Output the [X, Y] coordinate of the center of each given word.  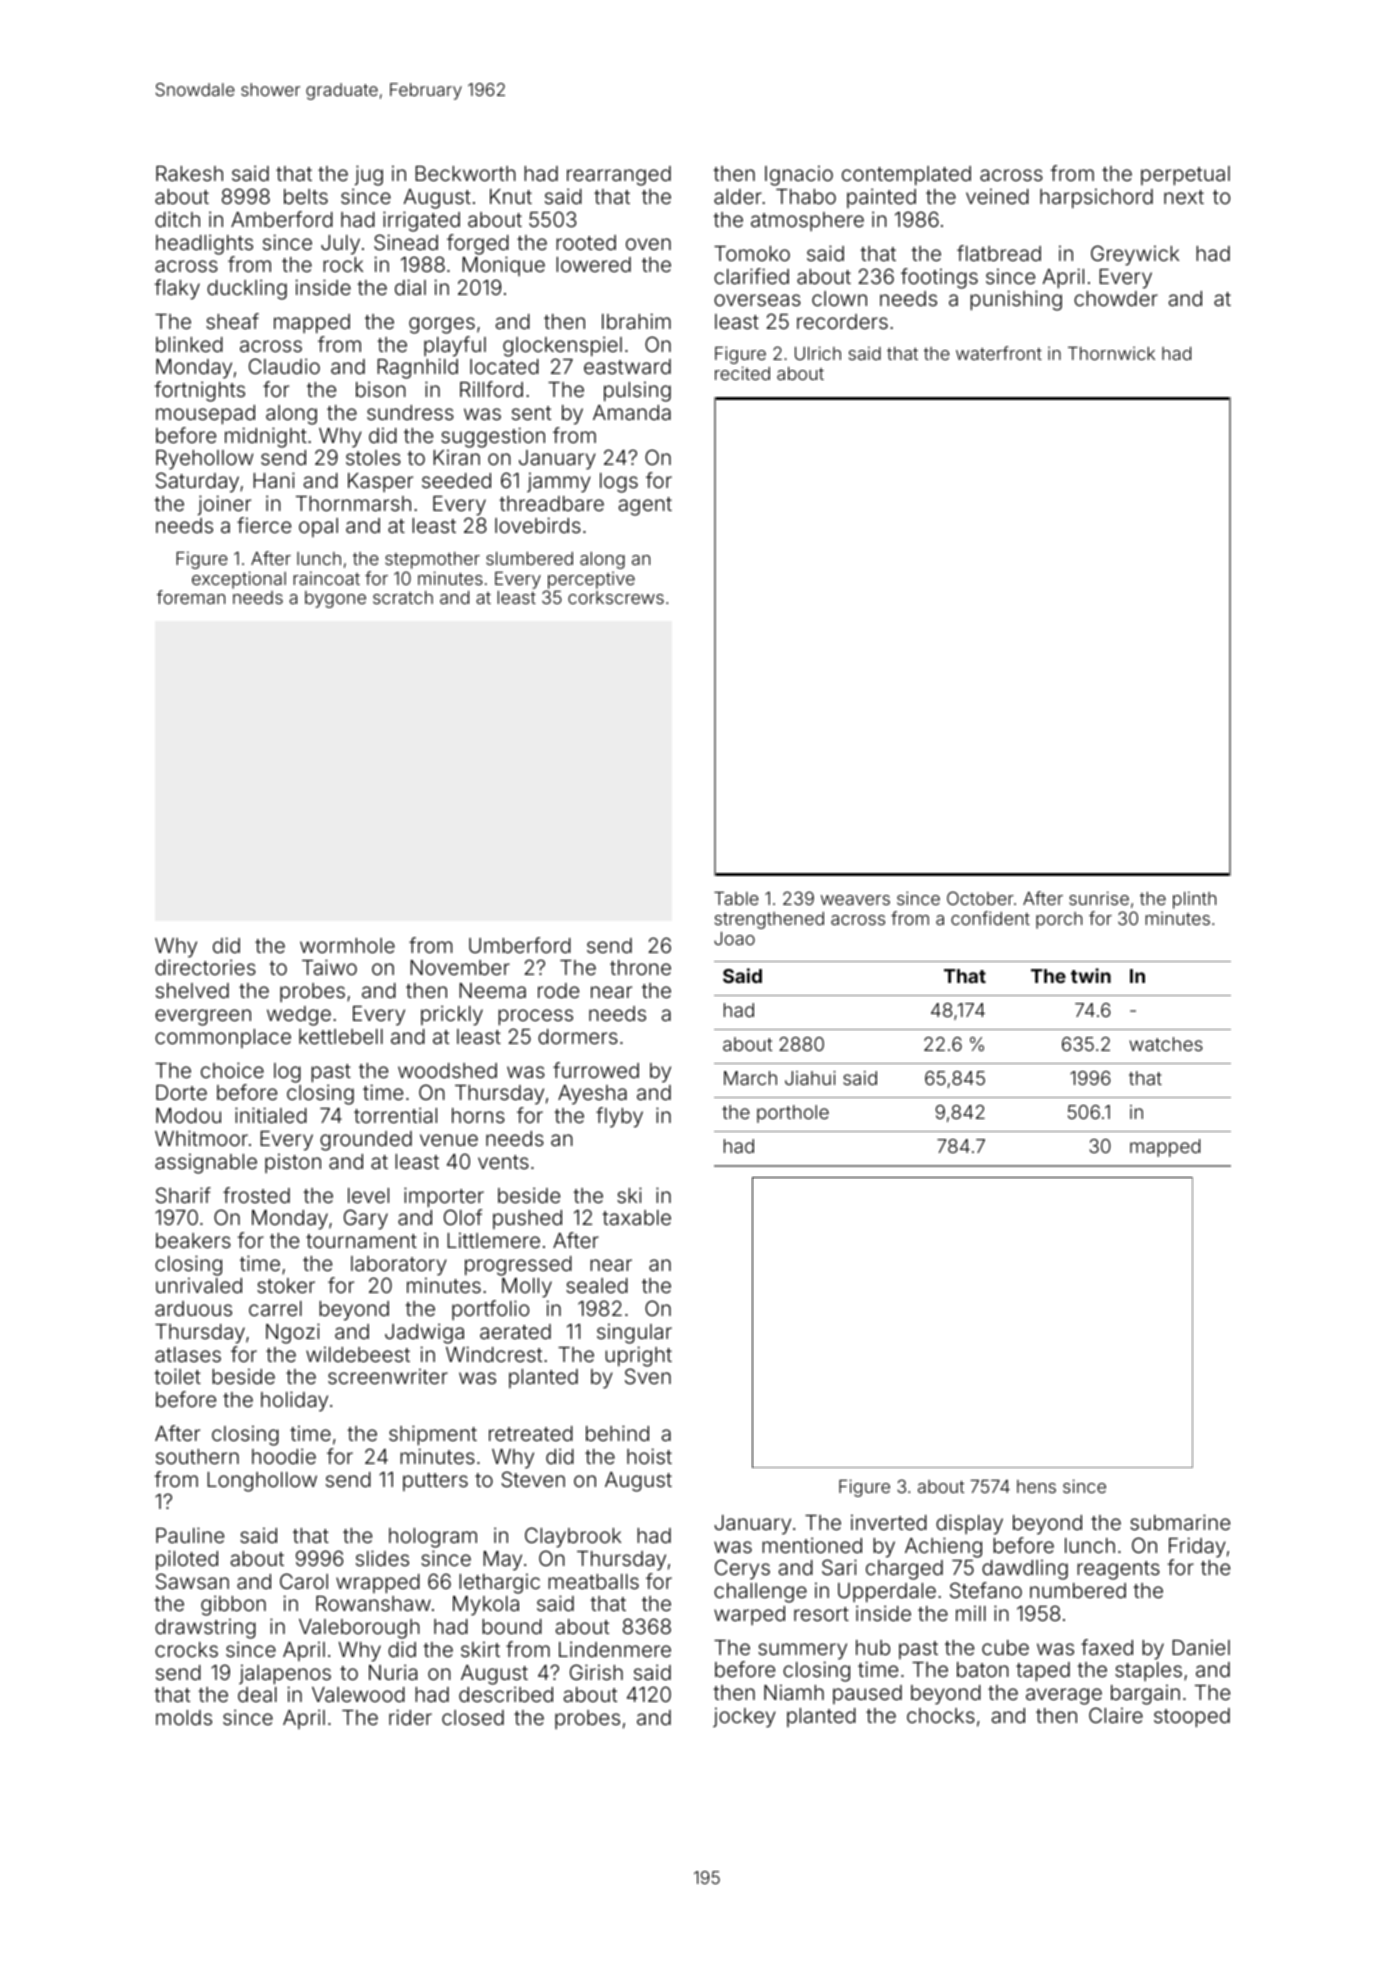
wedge [299, 1016]
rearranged [619, 176]
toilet [177, 1376]
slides [382, 1558]
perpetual [1185, 176]
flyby [619, 1117]
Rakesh [189, 173]
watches [1166, 1044]
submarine [1180, 1522]
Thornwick [1111, 353]
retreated [531, 1433]
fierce [264, 525]
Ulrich [818, 353]
